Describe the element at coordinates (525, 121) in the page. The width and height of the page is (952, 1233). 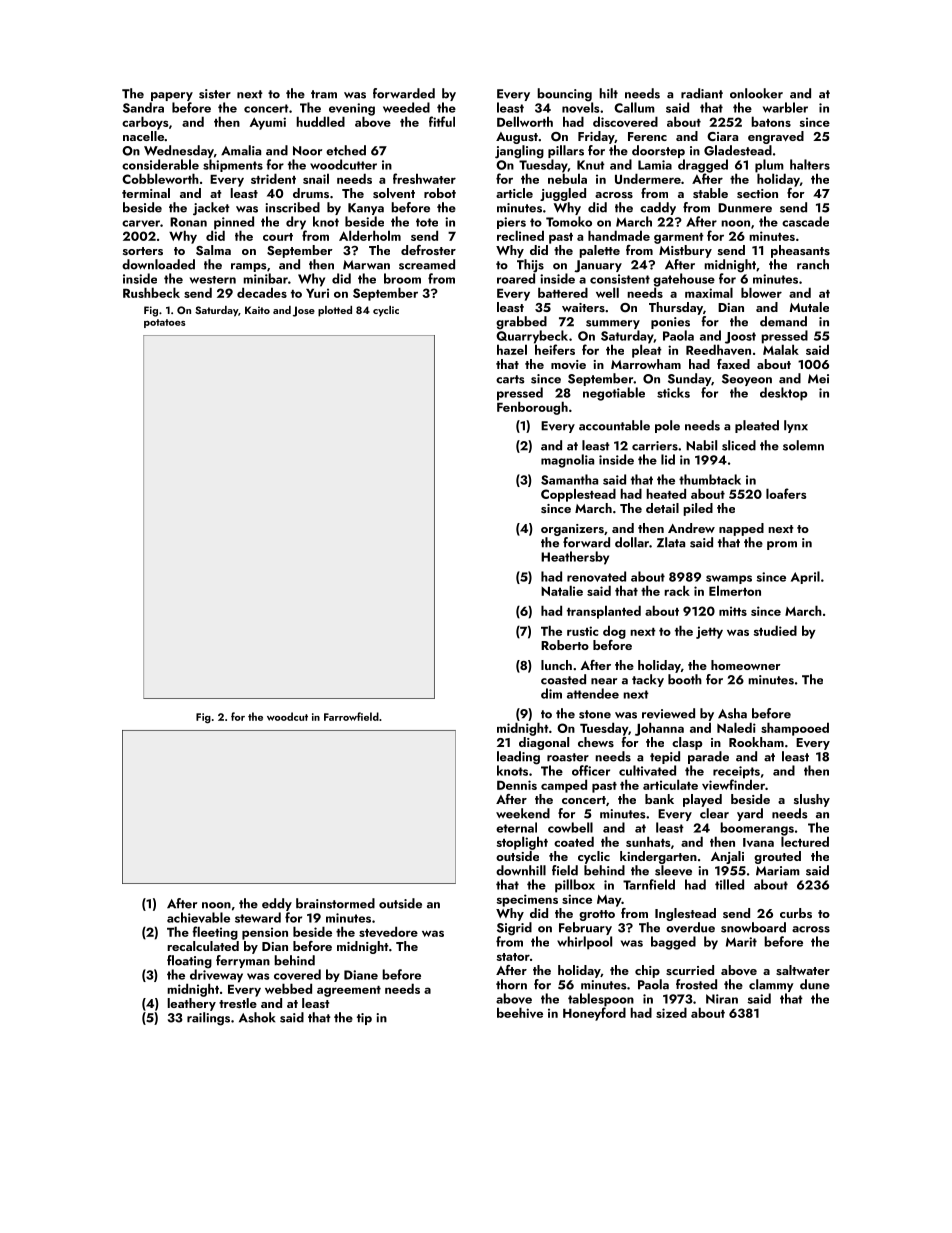
I see `Dellworth` at that location.
